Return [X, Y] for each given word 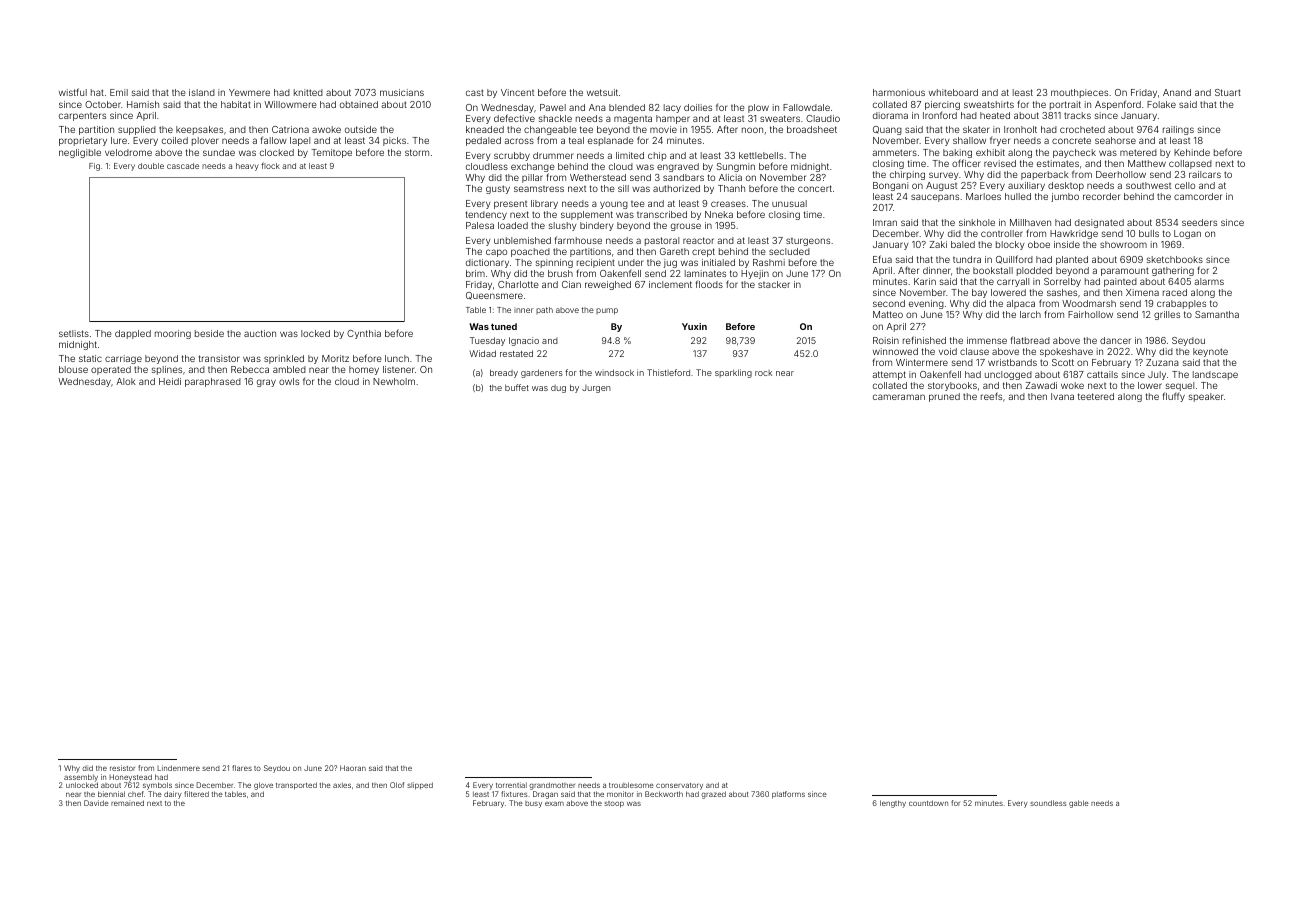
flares [242, 768]
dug [558, 389]
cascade [183, 166]
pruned [944, 397]
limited [630, 155]
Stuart [1228, 92]
